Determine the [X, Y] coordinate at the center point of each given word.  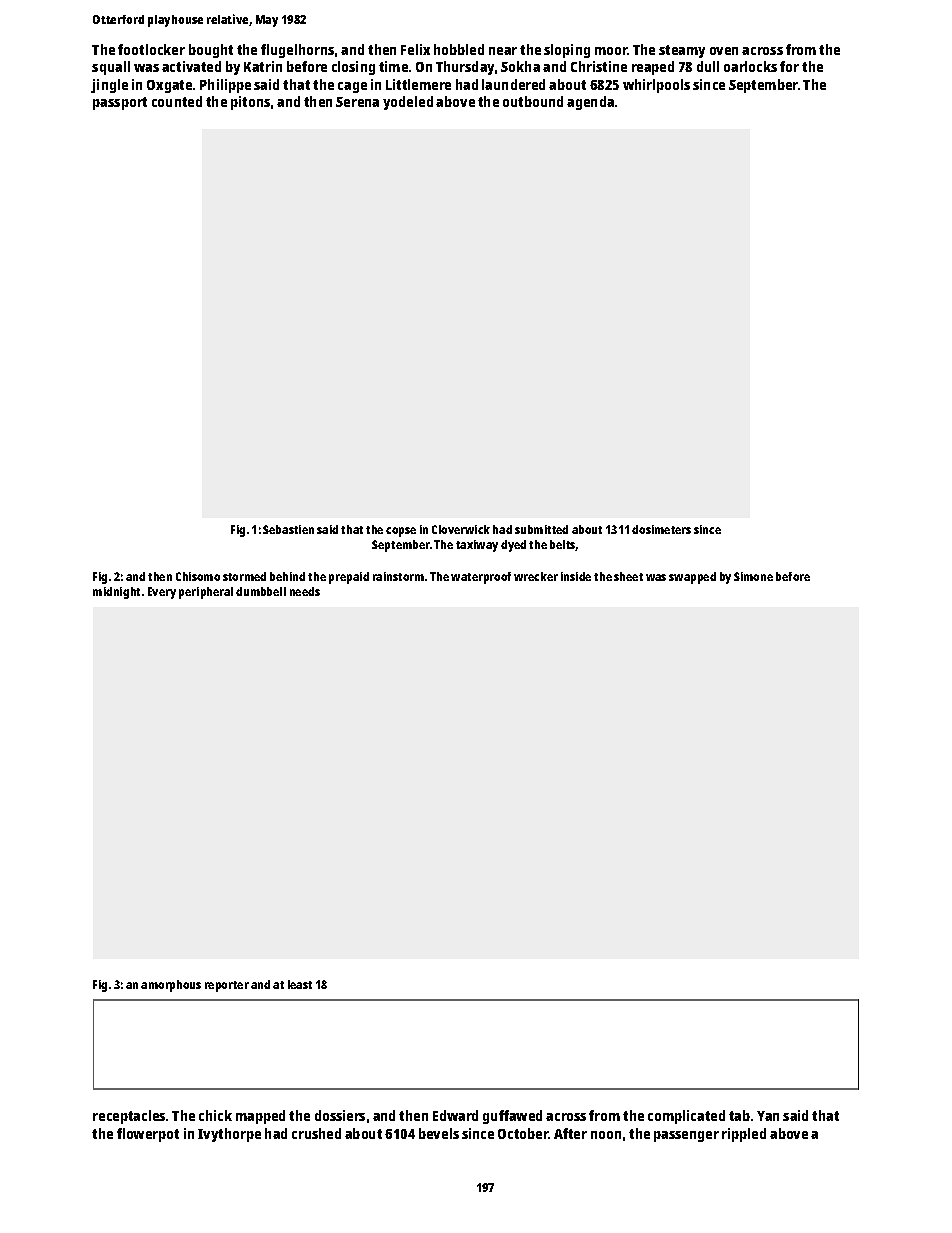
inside [576, 576]
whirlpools [656, 86]
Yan [768, 1116]
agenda [590, 103]
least [300, 984]
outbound [533, 101]
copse [401, 532]
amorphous [171, 986]
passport [120, 103]
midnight [116, 593]
